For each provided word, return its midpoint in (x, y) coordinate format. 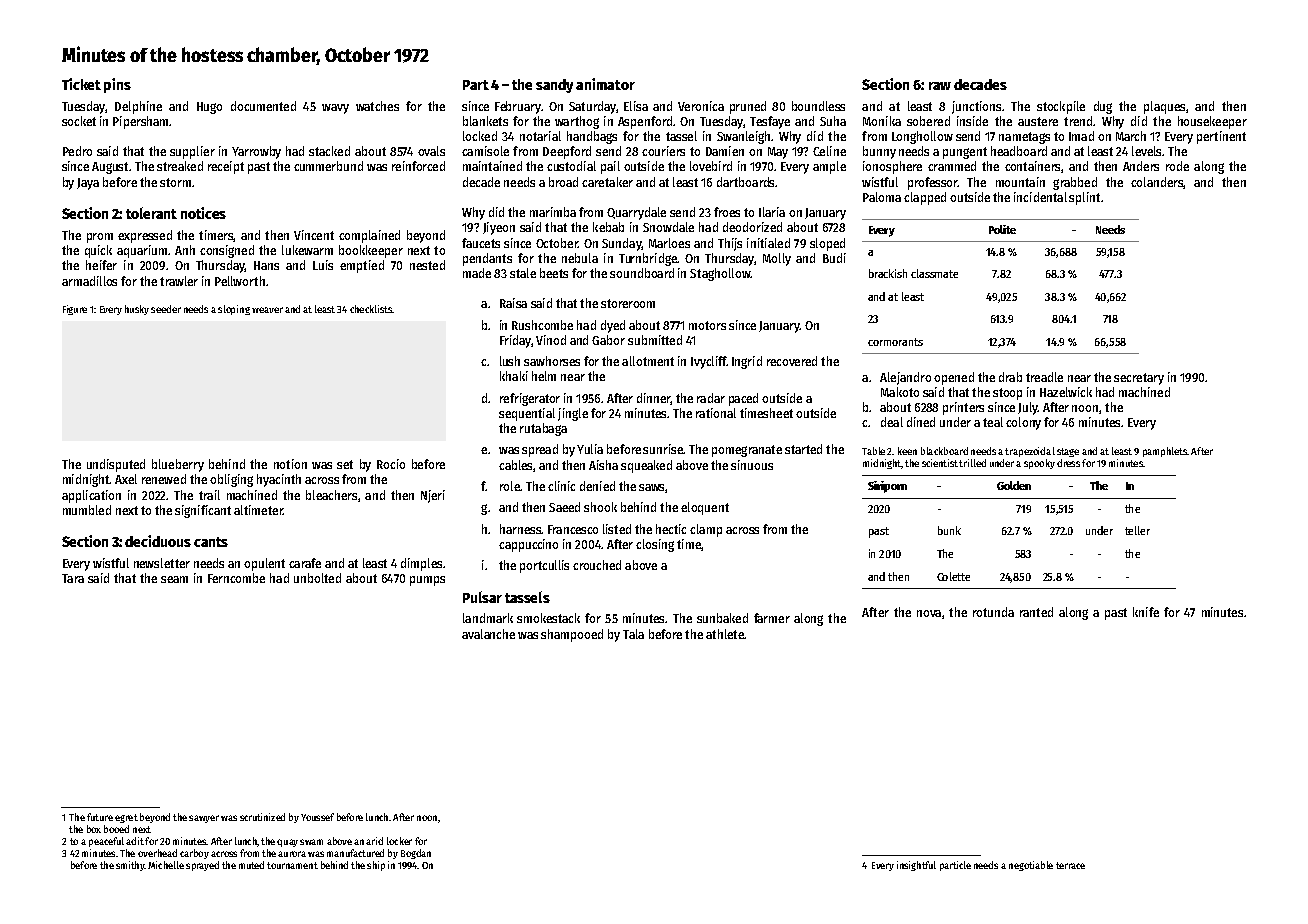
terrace (1070, 865)
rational (716, 413)
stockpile (1061, 107)
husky (137, 310)
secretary (1139, 379)
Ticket (81, 84)
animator (605, 84)
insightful (916, 866)
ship (376, 866)
